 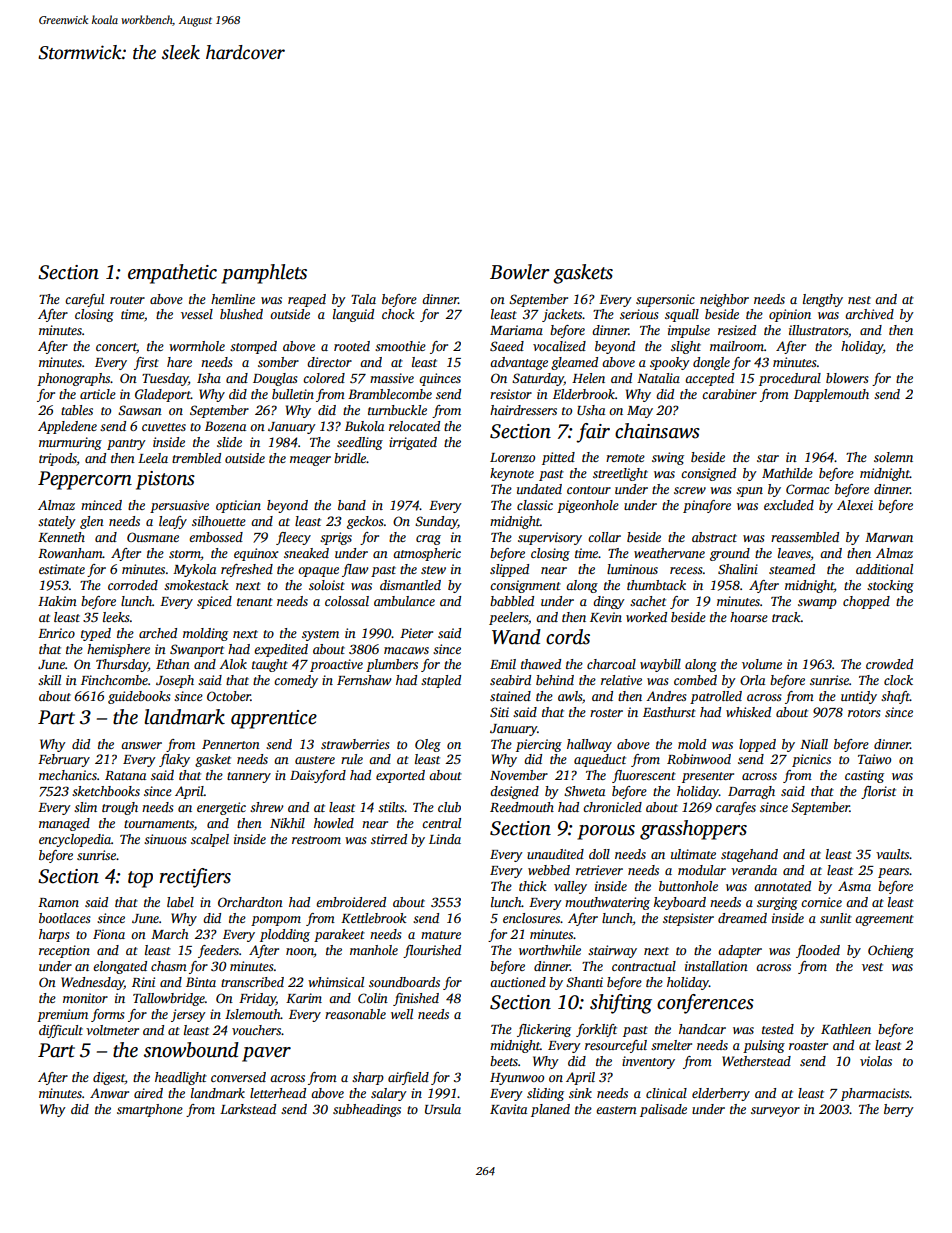 I want to click on Linda, so click(x=445, y=839).
